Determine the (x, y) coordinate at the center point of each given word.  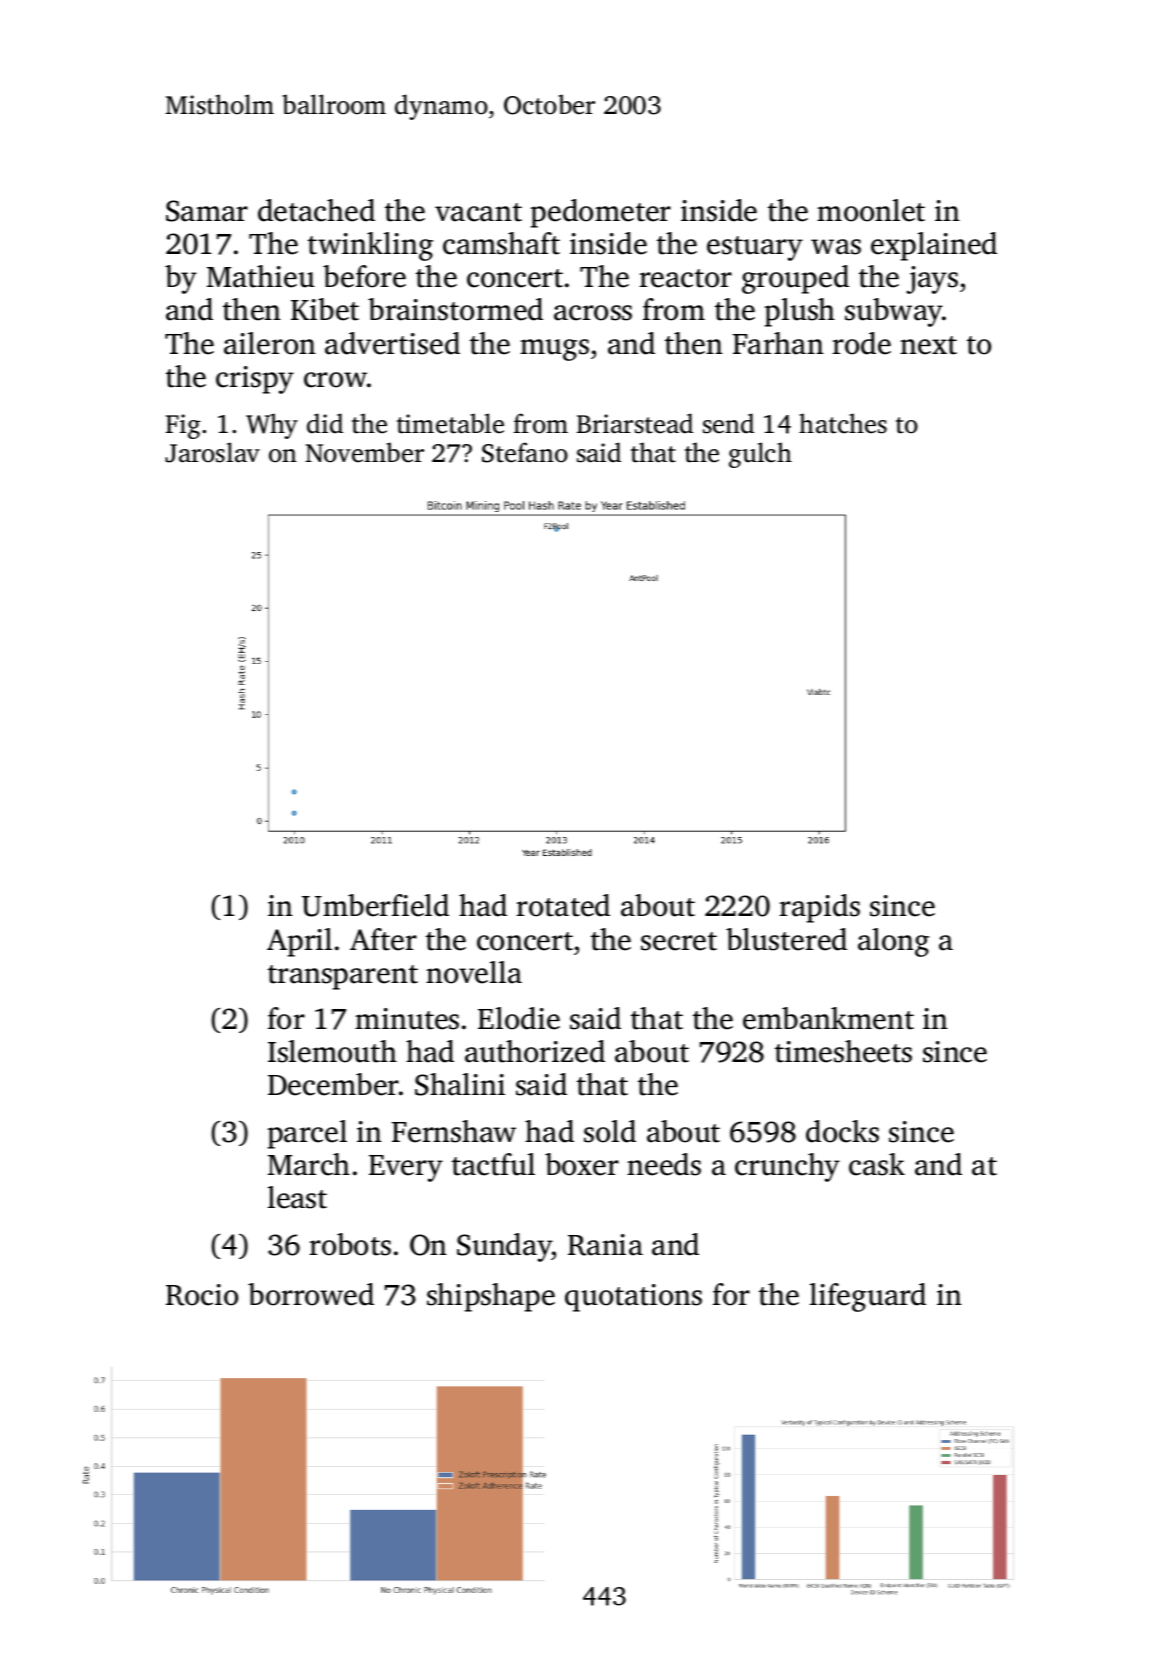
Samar (207, 211)
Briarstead (635, 423)
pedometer (600, 213)
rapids (819, 908)
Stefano (525, 452)
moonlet (871, 210)
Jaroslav (212, 452)
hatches (843, 423)
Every (406, 1168)
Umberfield (375, 905)
